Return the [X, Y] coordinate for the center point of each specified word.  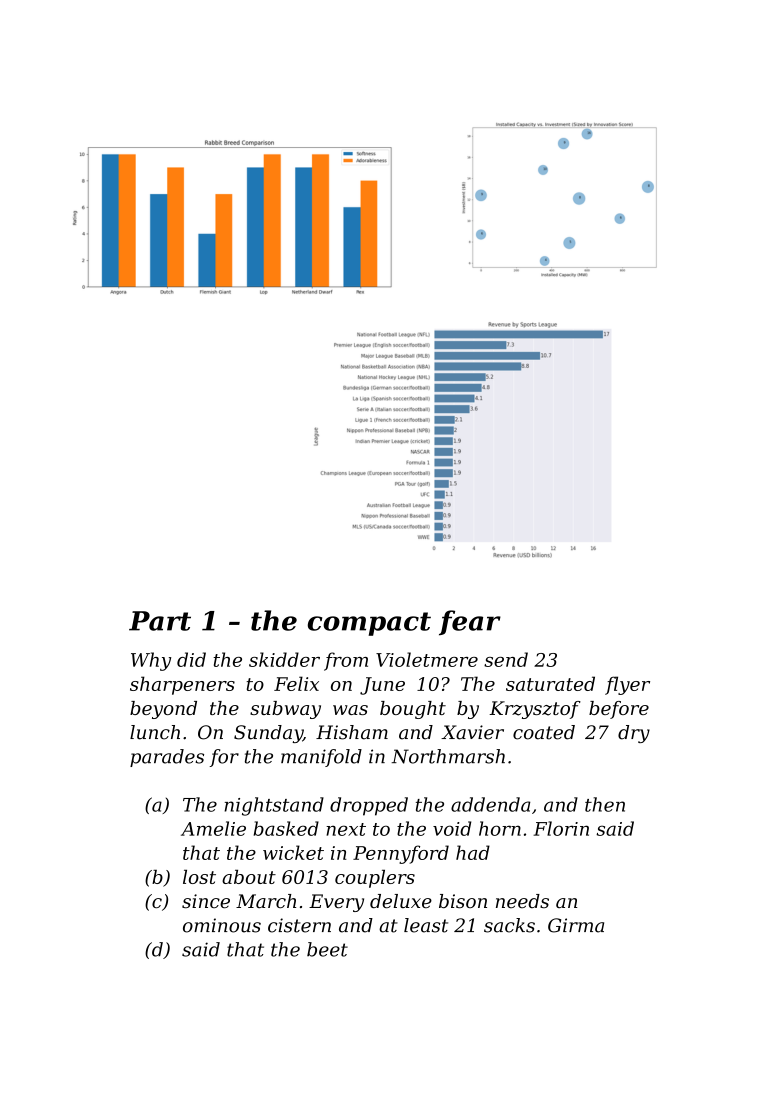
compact [369, 624]
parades [167, 758]
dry [634, 734]
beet [327, 949]
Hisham [352, 732]
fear [470, 623]
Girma [576, 925]
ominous [222, 925]
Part [160, 621]
